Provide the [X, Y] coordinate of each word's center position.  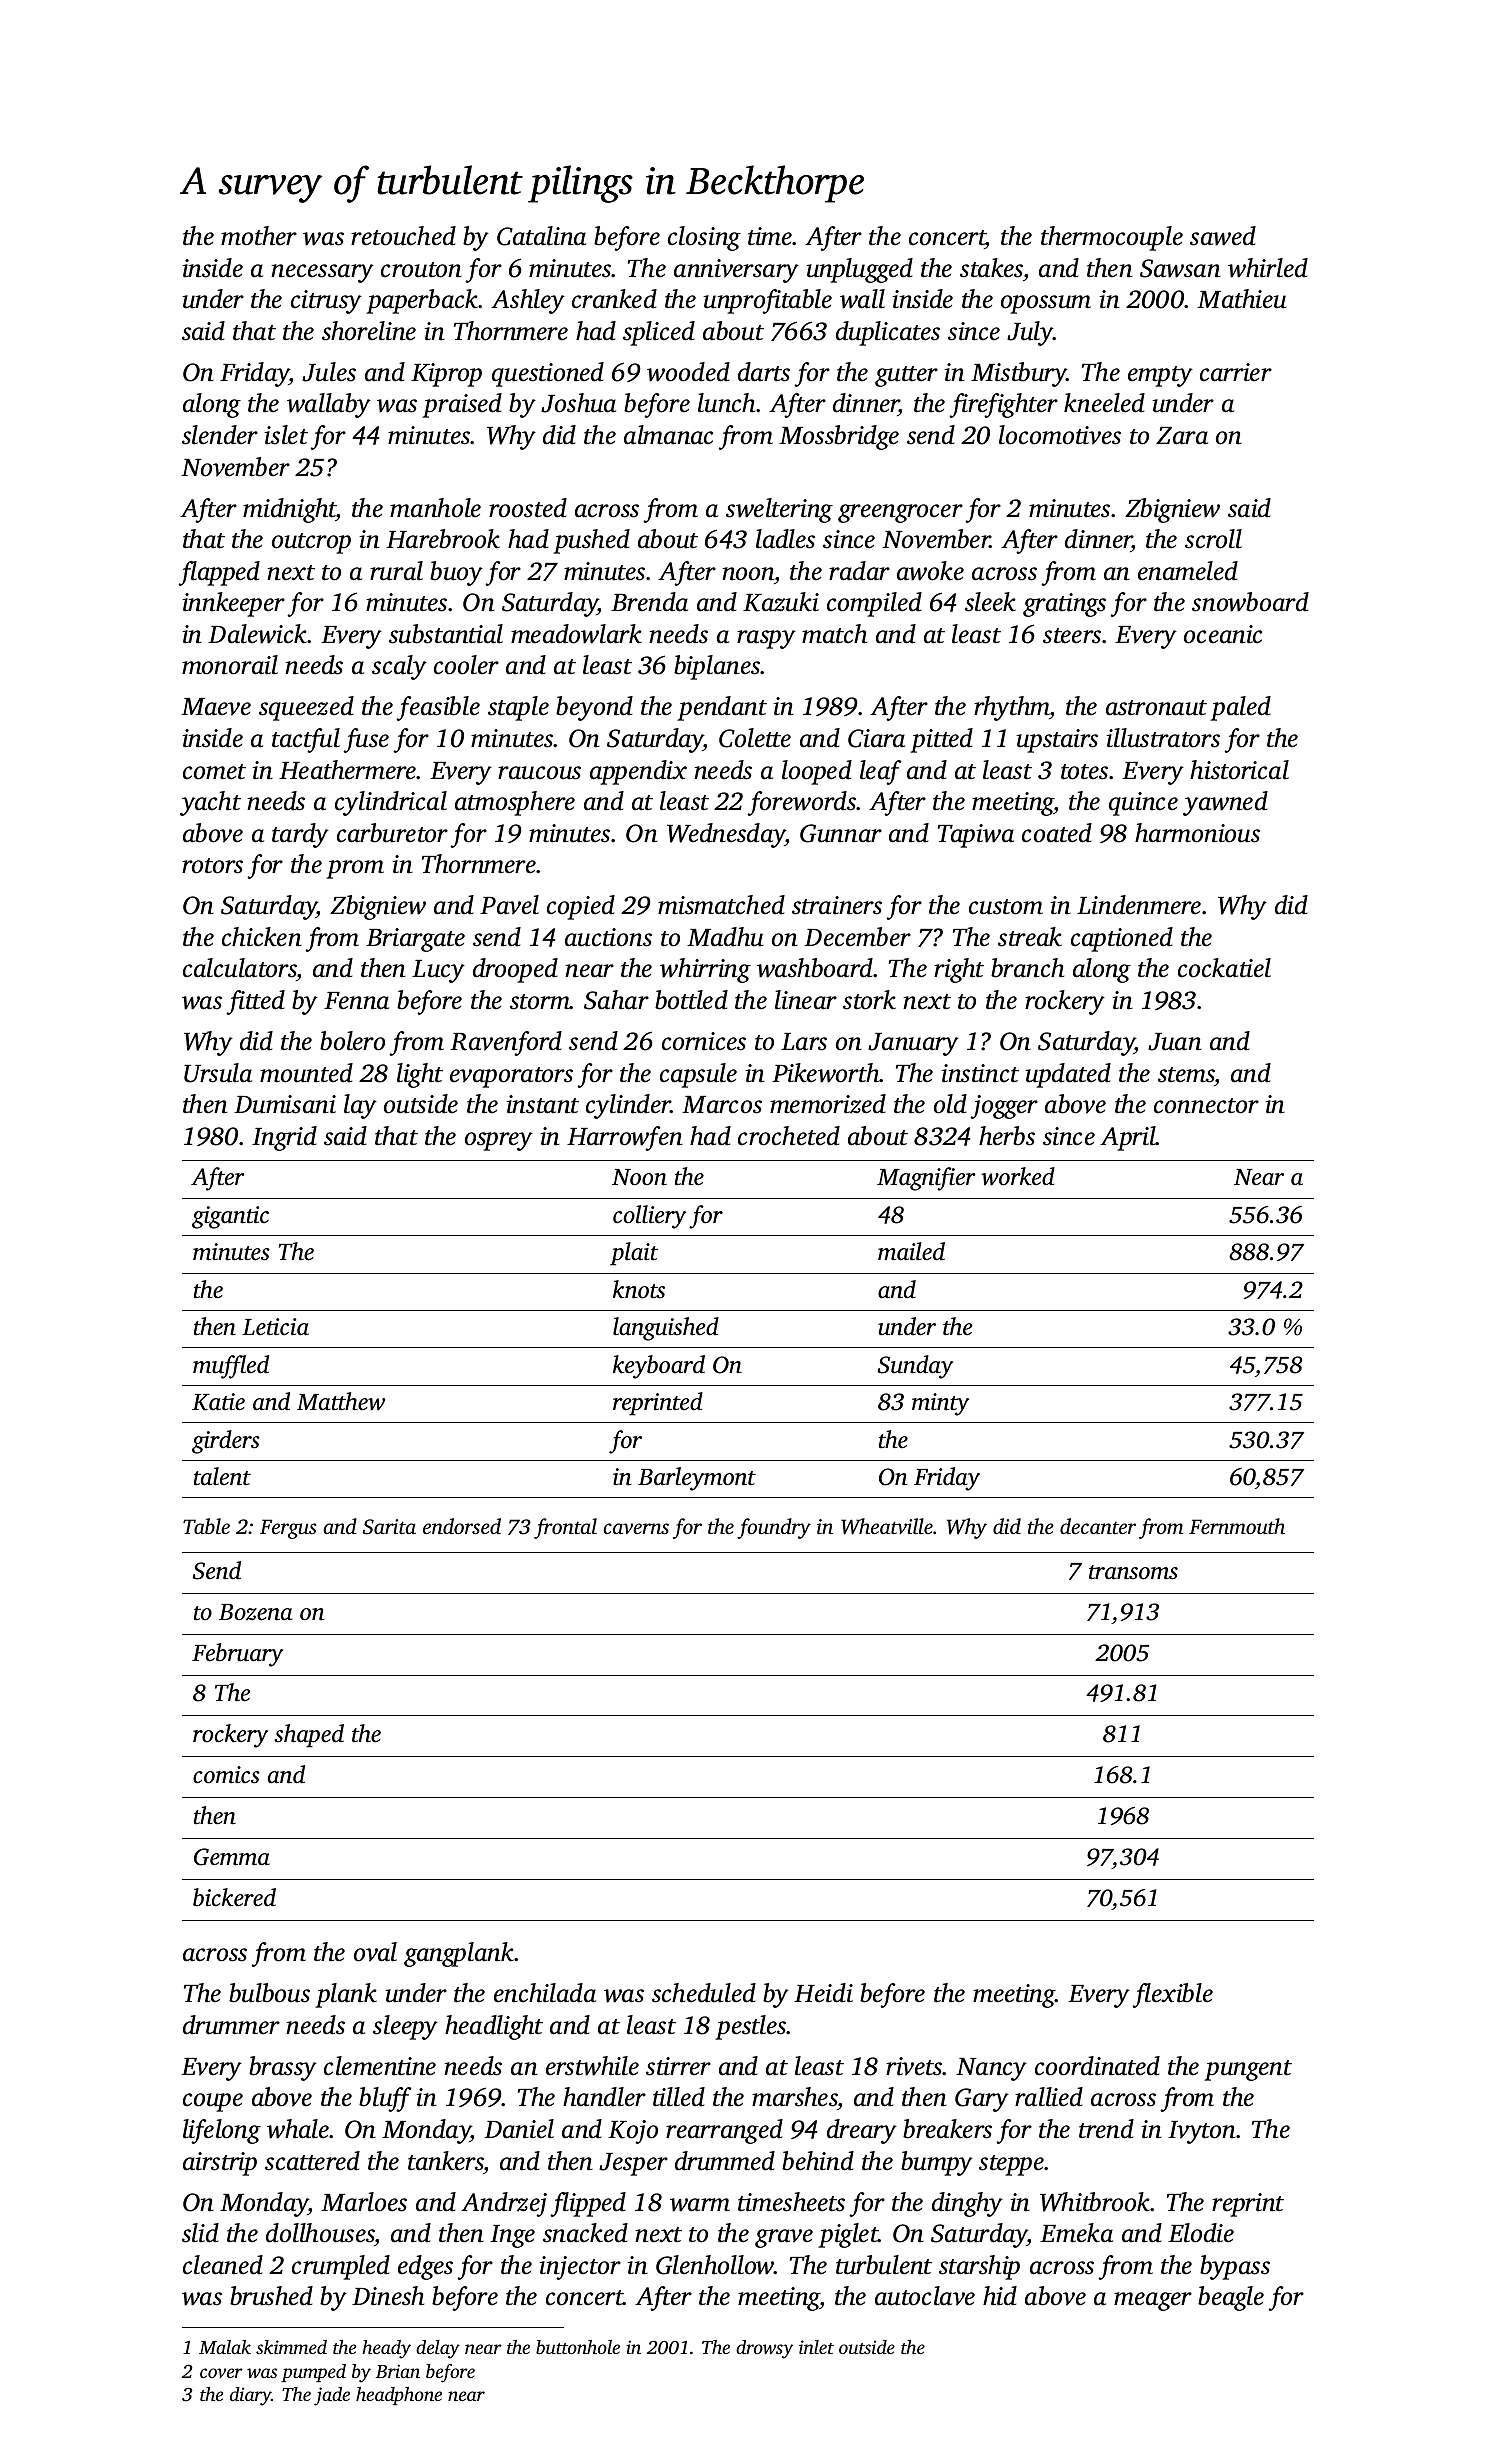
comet [214, 772]
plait [634, 1254]
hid [1000, 2296]
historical [1239, 770]
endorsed [462, 1526]
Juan [1175, 1042]
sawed [1223, 236]
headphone [399, 2396]
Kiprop [446, 375]
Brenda [649, 602]
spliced [659, 333]
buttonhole [578, 2347]
